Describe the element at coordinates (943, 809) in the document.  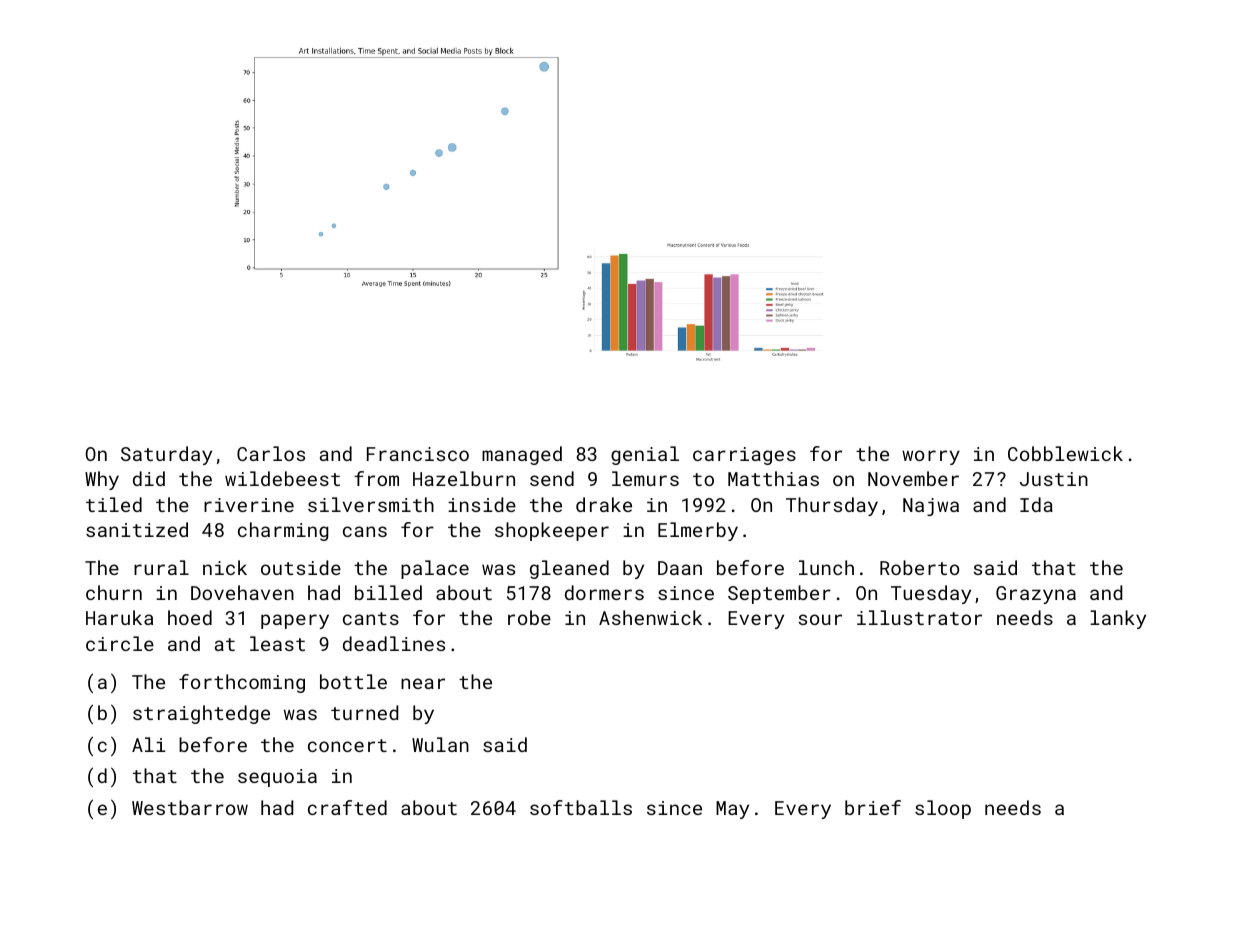
I see `sloop` at that location.
